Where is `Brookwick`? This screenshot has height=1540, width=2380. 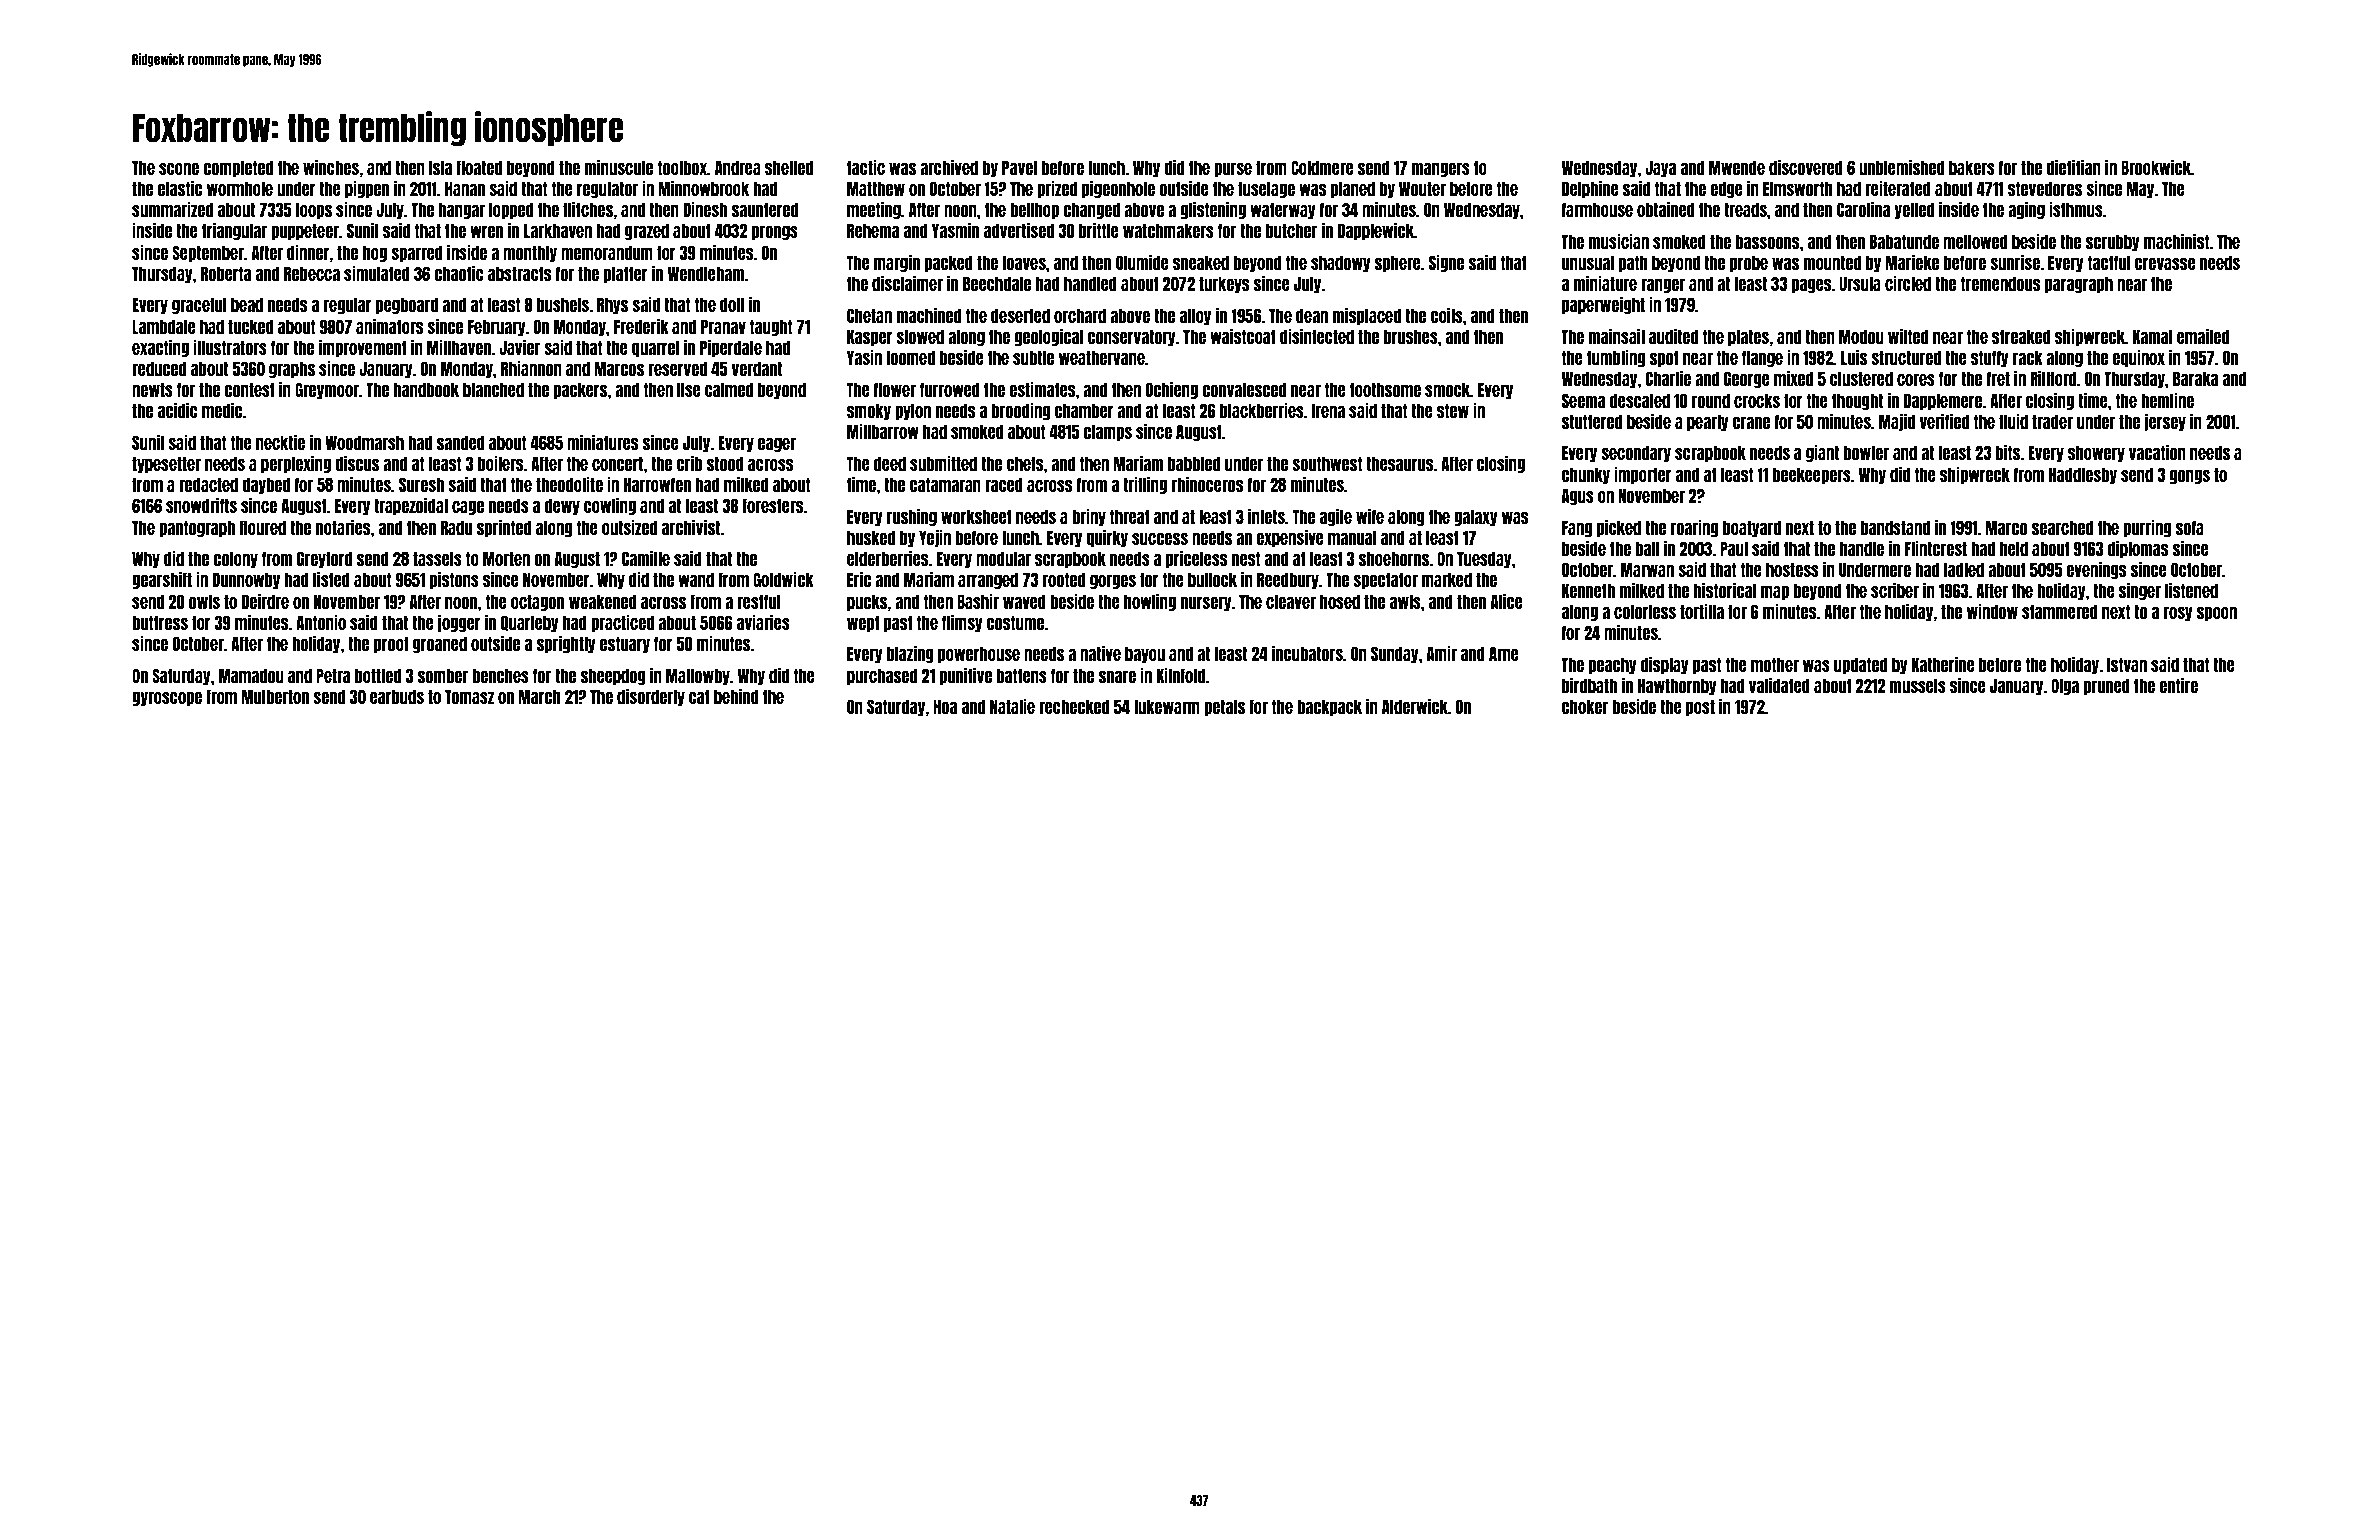 Brookwick is located at coordinates (2156, 167).
